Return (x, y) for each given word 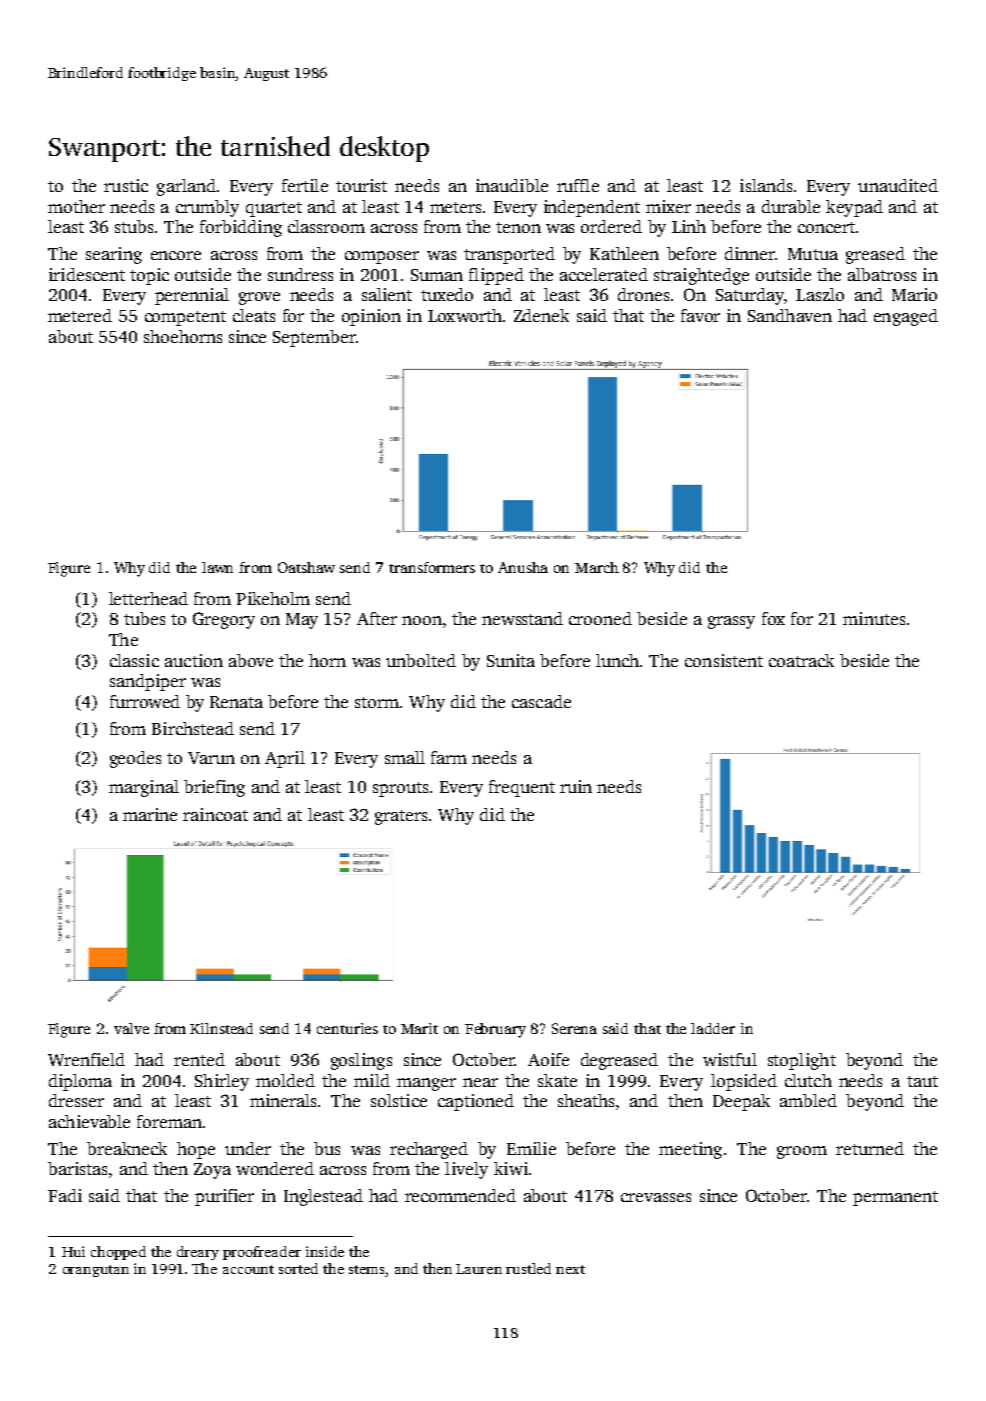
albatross (882, 274)
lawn (217, 567)
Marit (419, 1028)
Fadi (65, 1195)
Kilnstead (221, 1028)
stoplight (802, 1061)
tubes (144, 618)
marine (150, 814)
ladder (713, 1028)
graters (401, 817)
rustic (126, 185)
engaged (906, 317)
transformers (432, 567)
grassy (731, 622)
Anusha (523, 567)
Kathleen (624, 253)
